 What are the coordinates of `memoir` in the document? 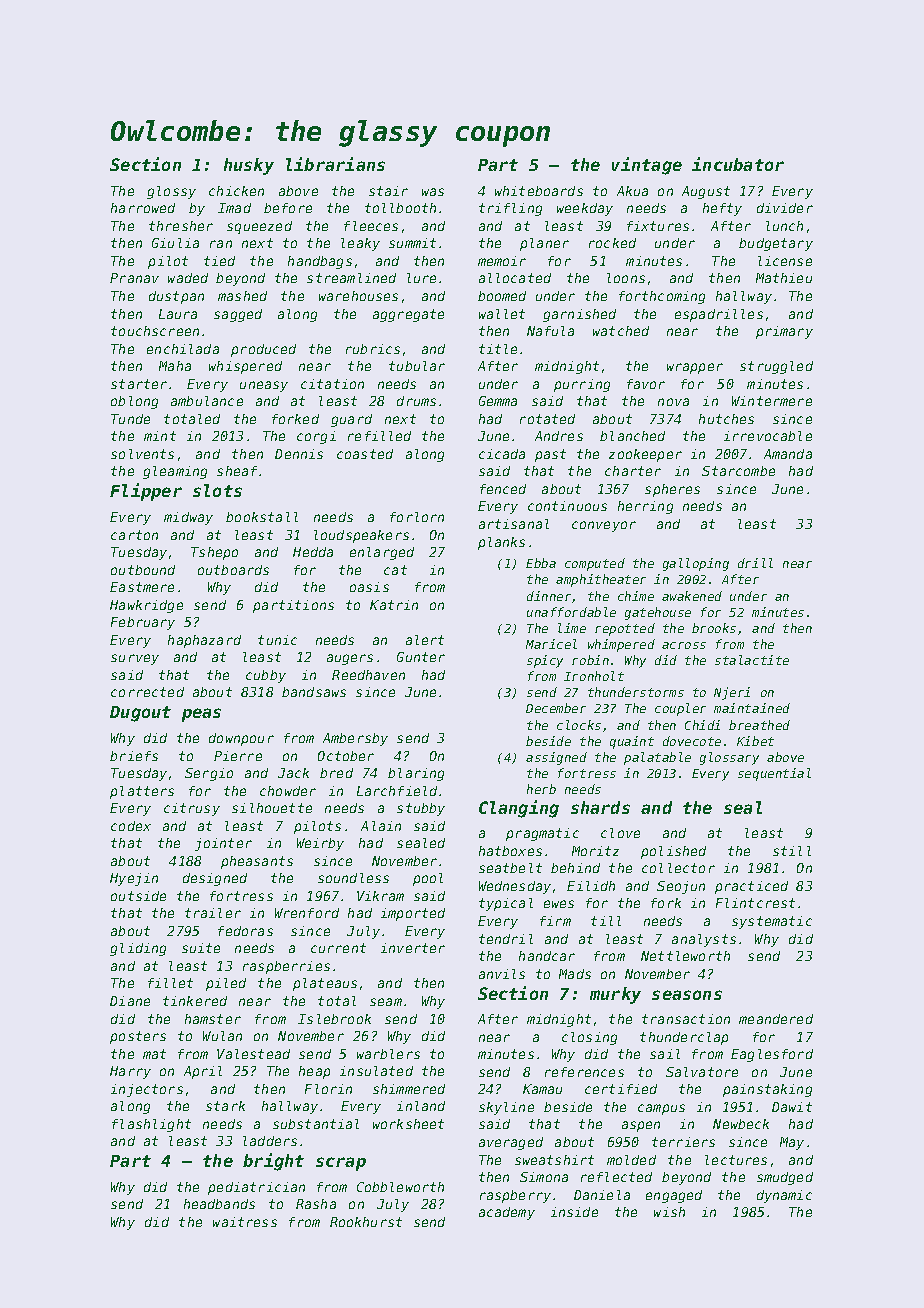 It's located at (502, 261).
